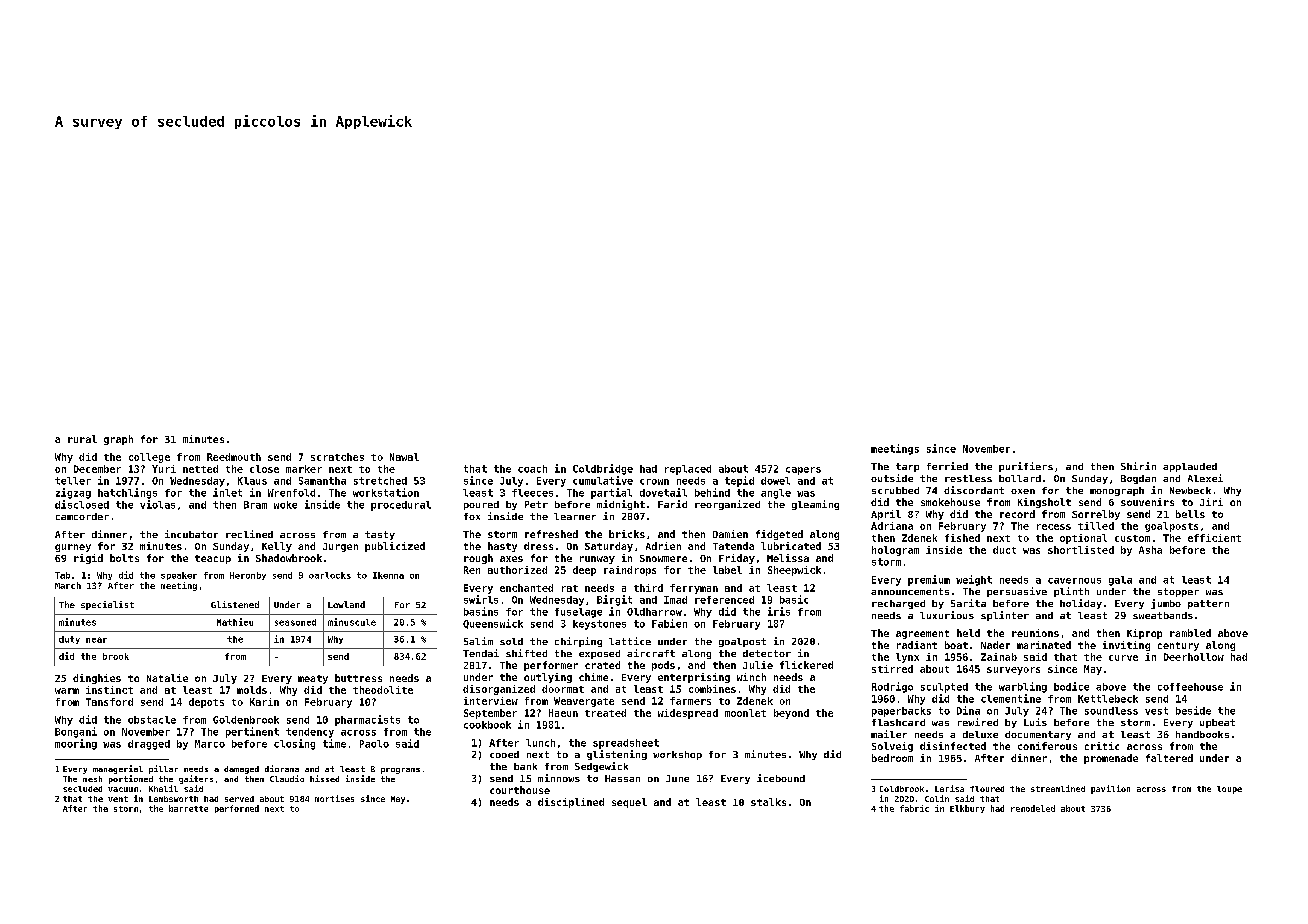  Describe the element at coordinates (768, 802) in the image. I see `stalks` at that location.
